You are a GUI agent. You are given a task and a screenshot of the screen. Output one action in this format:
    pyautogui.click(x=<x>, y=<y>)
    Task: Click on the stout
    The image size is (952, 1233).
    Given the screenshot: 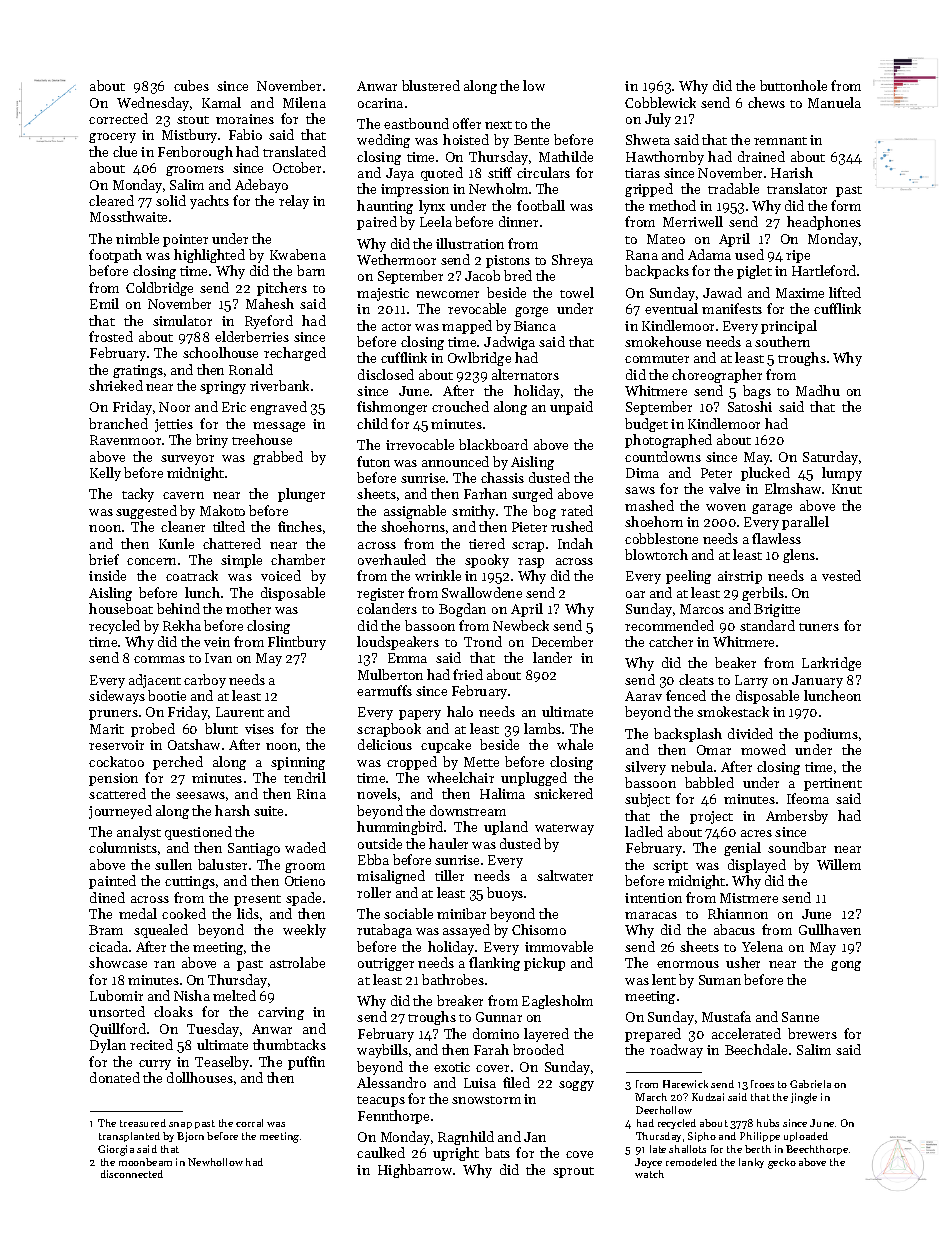 What is the action you would take?
    pyautogui.click(x=193, y=120)
